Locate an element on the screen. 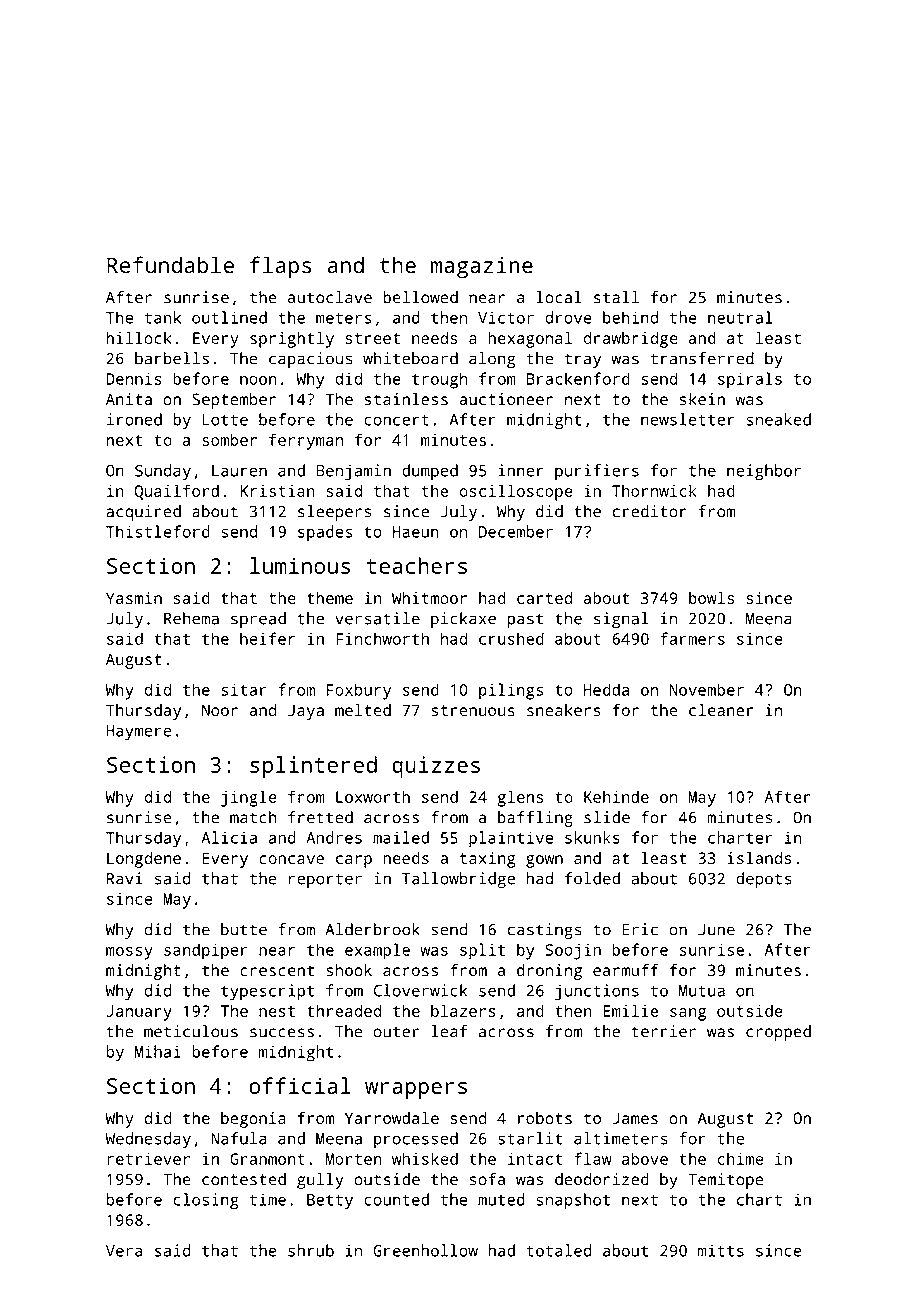  Alicia is located at coordinates (229, 837).
